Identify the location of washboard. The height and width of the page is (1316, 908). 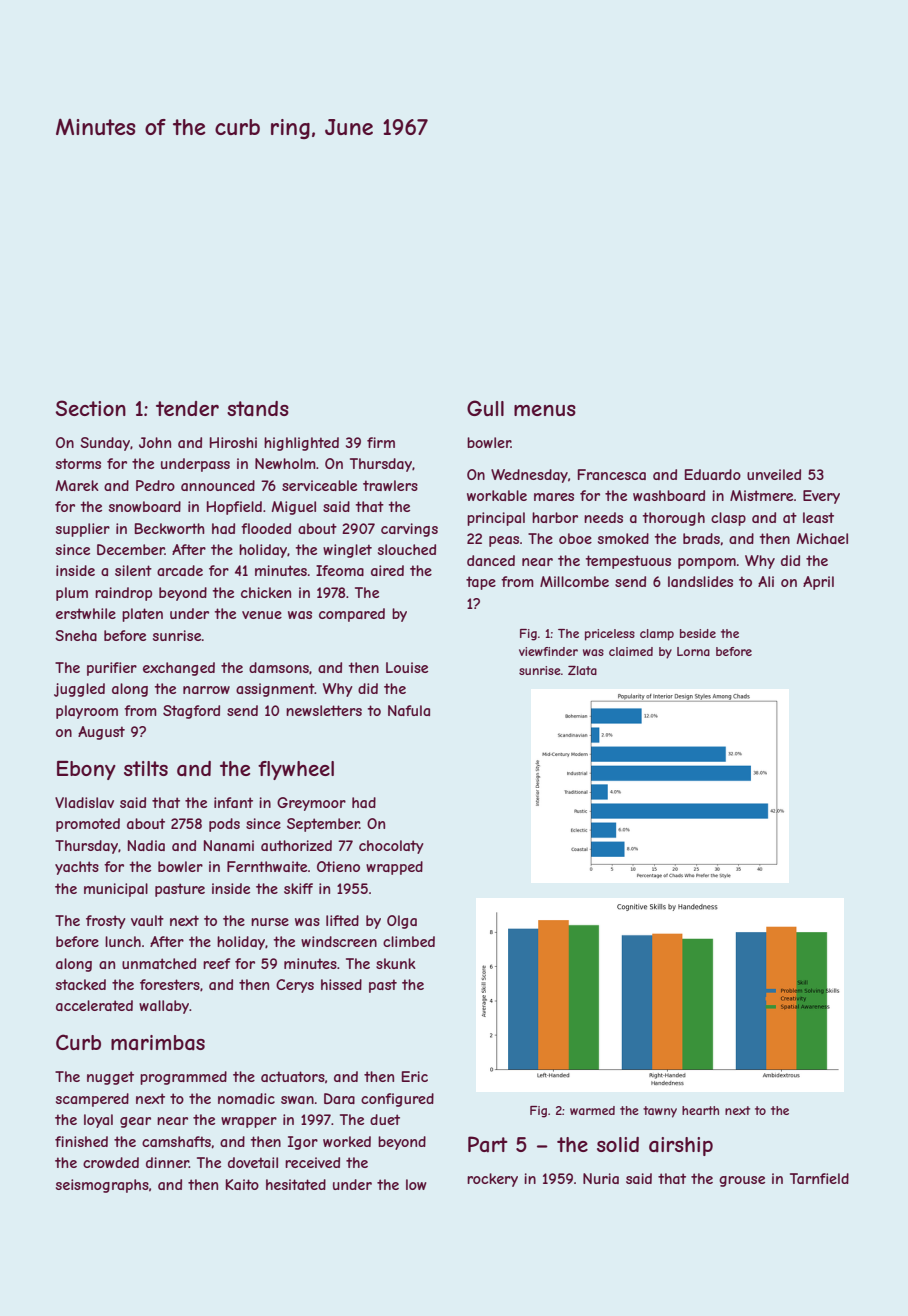
(669, 495).
